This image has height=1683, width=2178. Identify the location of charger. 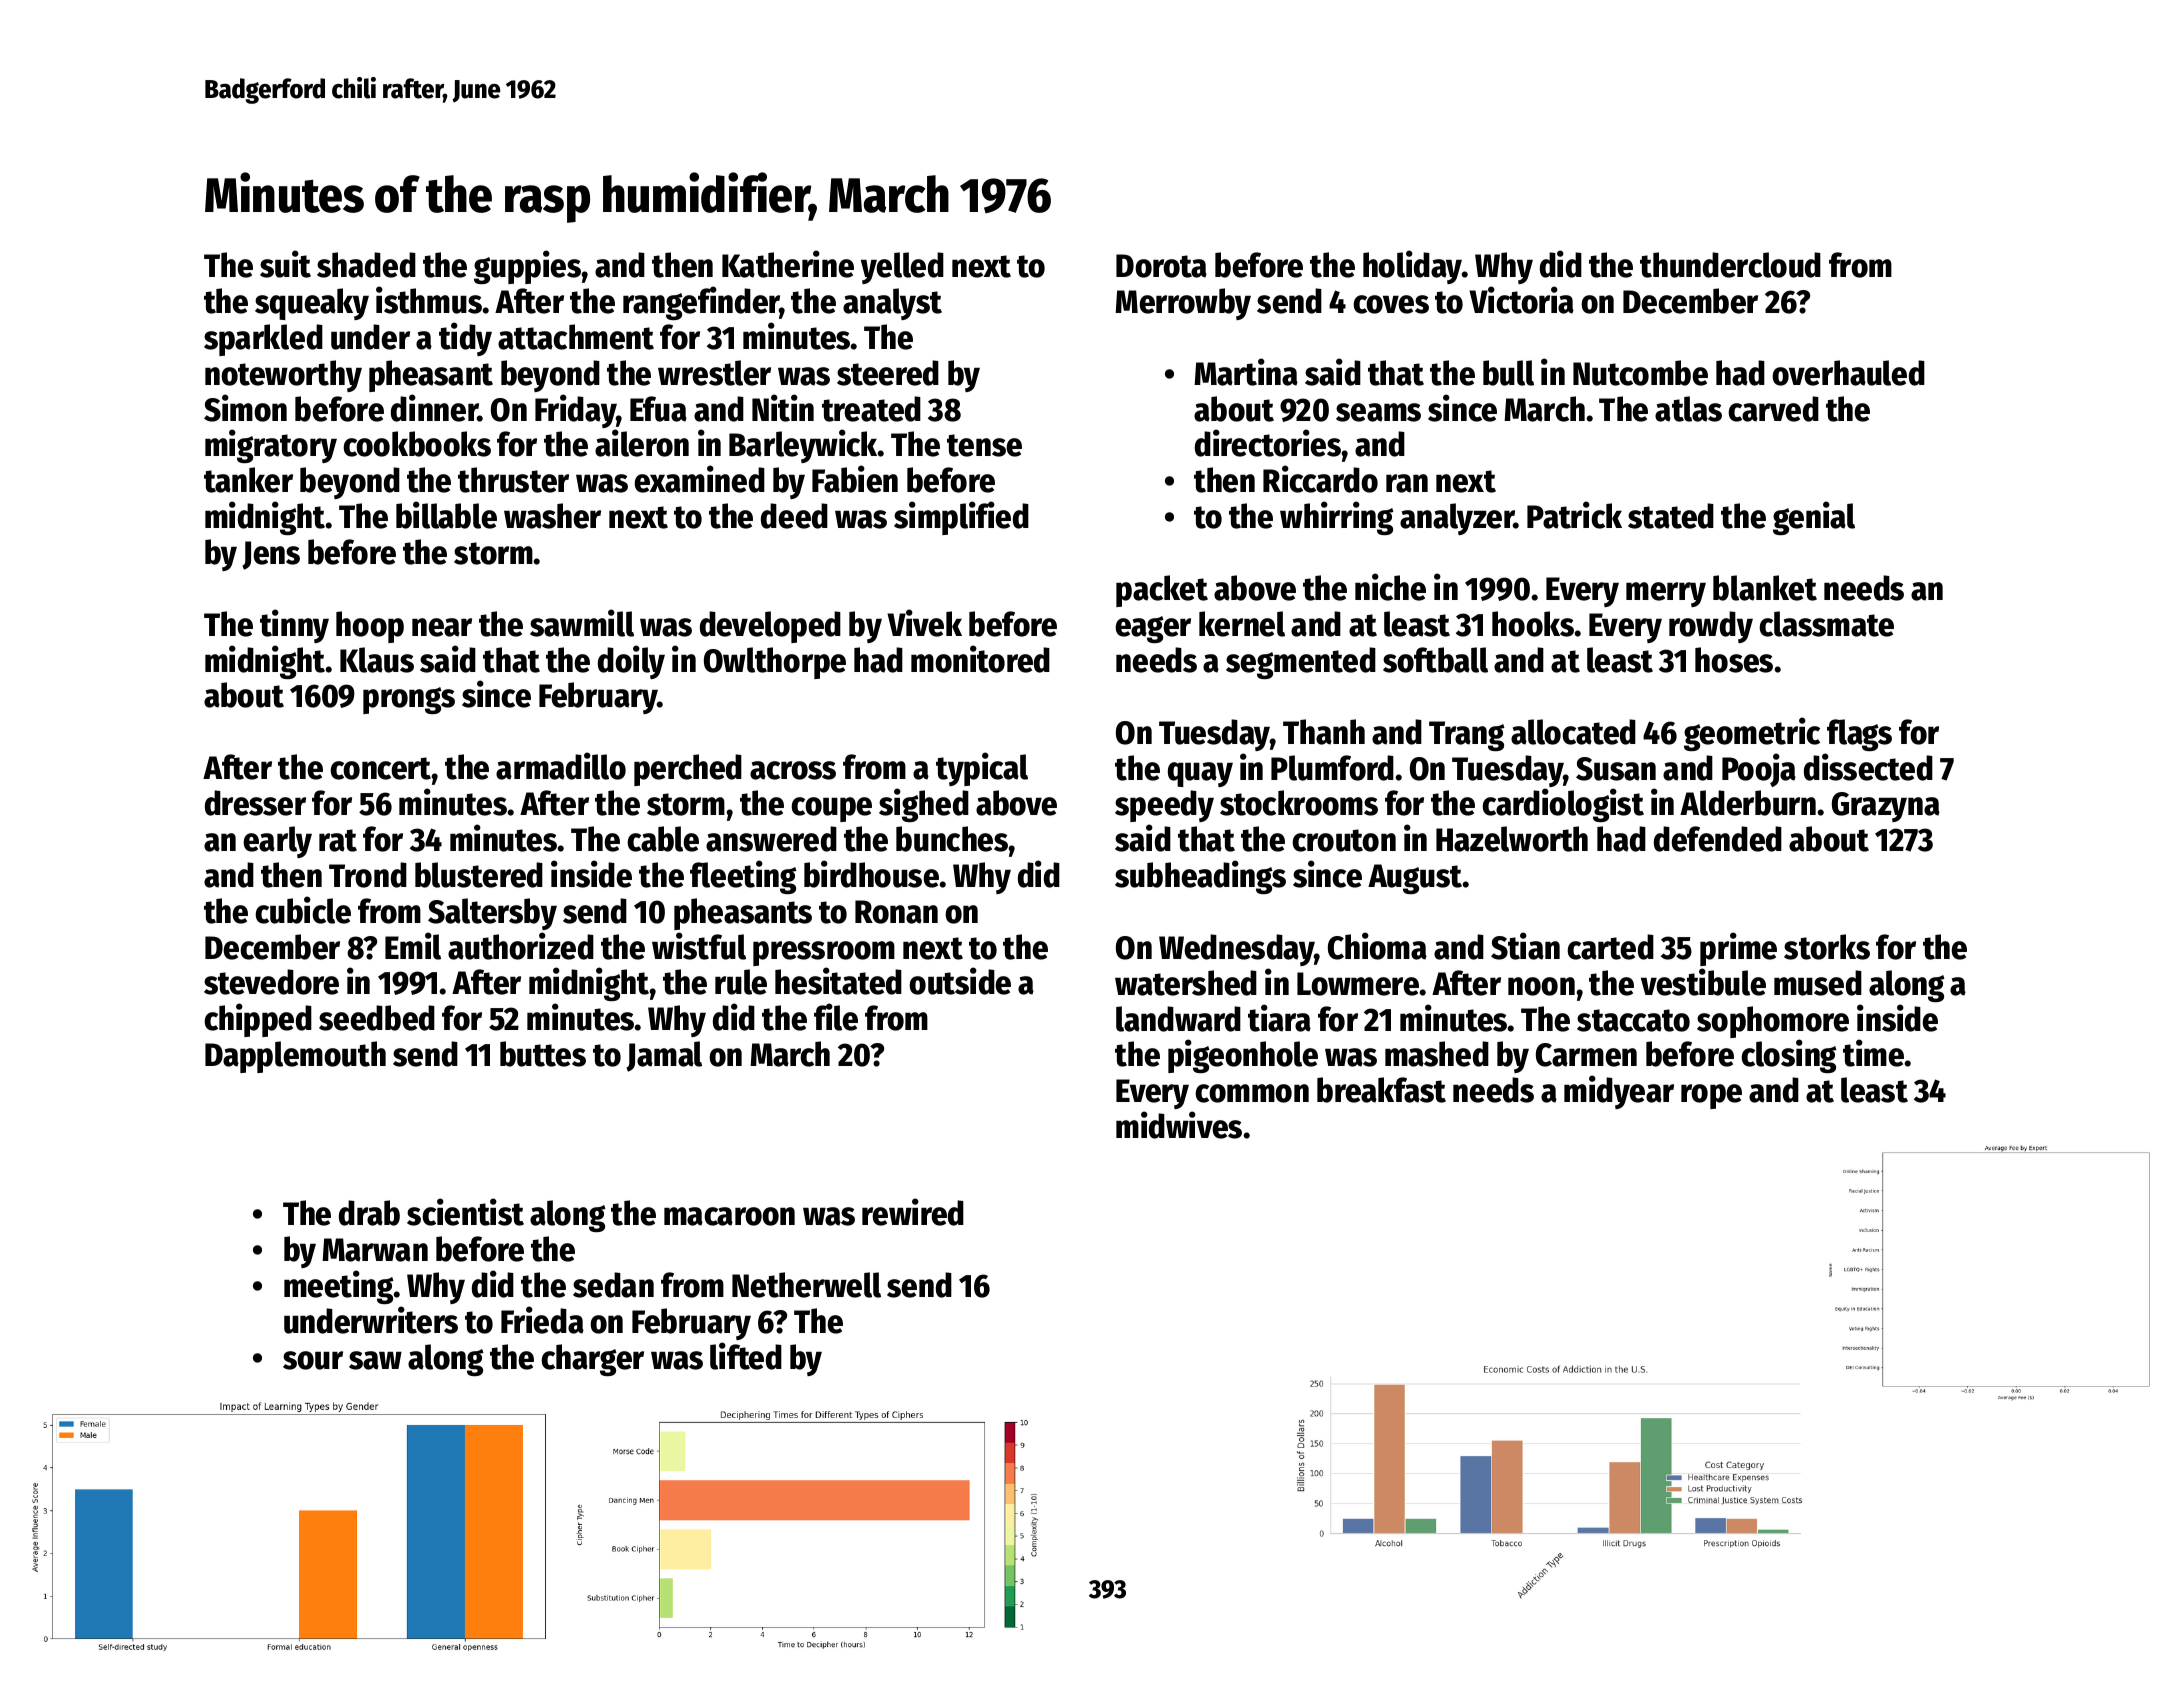
(592, 1360).
